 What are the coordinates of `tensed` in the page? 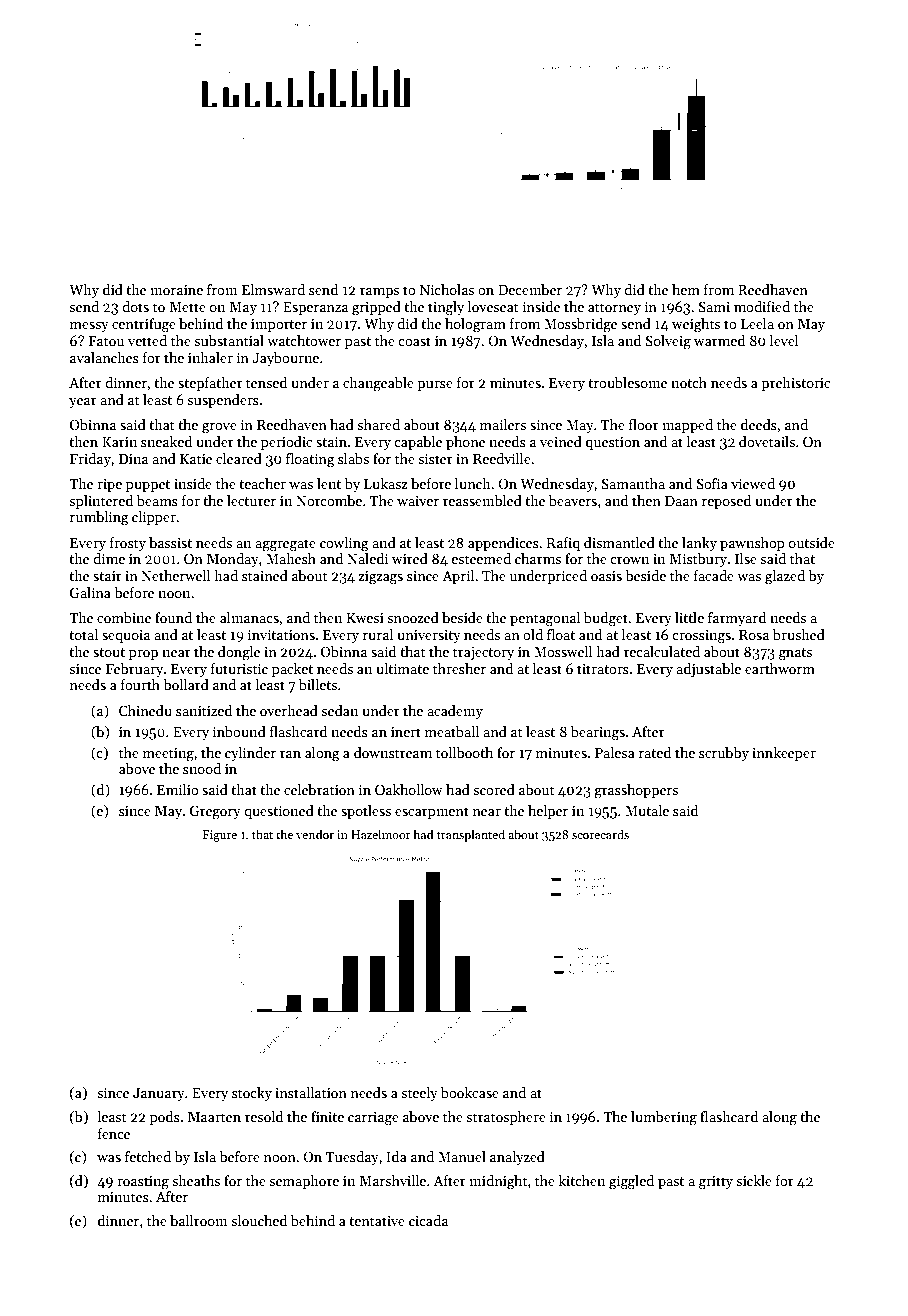 It's located at (266, 382).
